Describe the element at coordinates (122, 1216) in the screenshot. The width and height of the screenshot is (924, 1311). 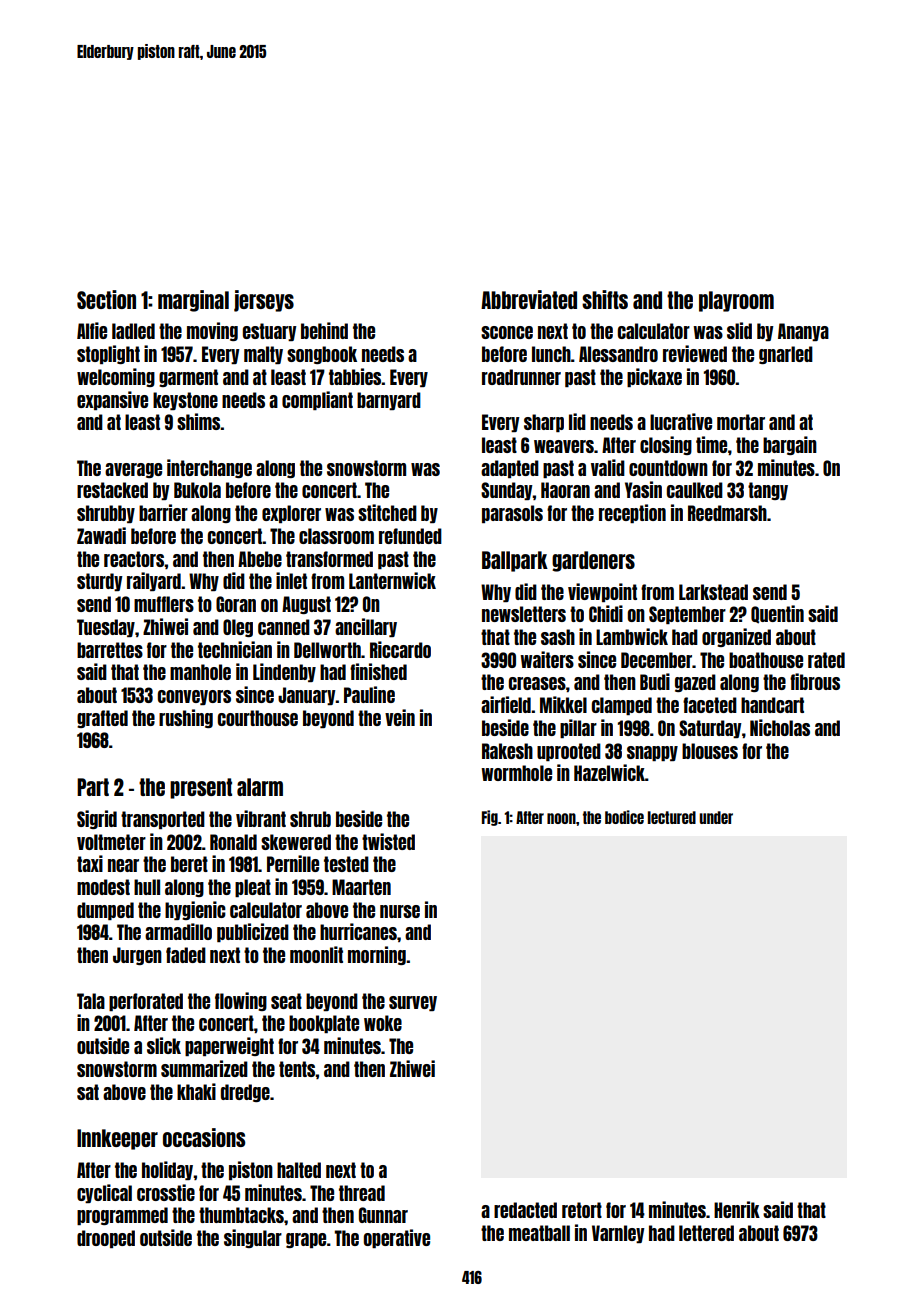
I see `programmed` at that location.
